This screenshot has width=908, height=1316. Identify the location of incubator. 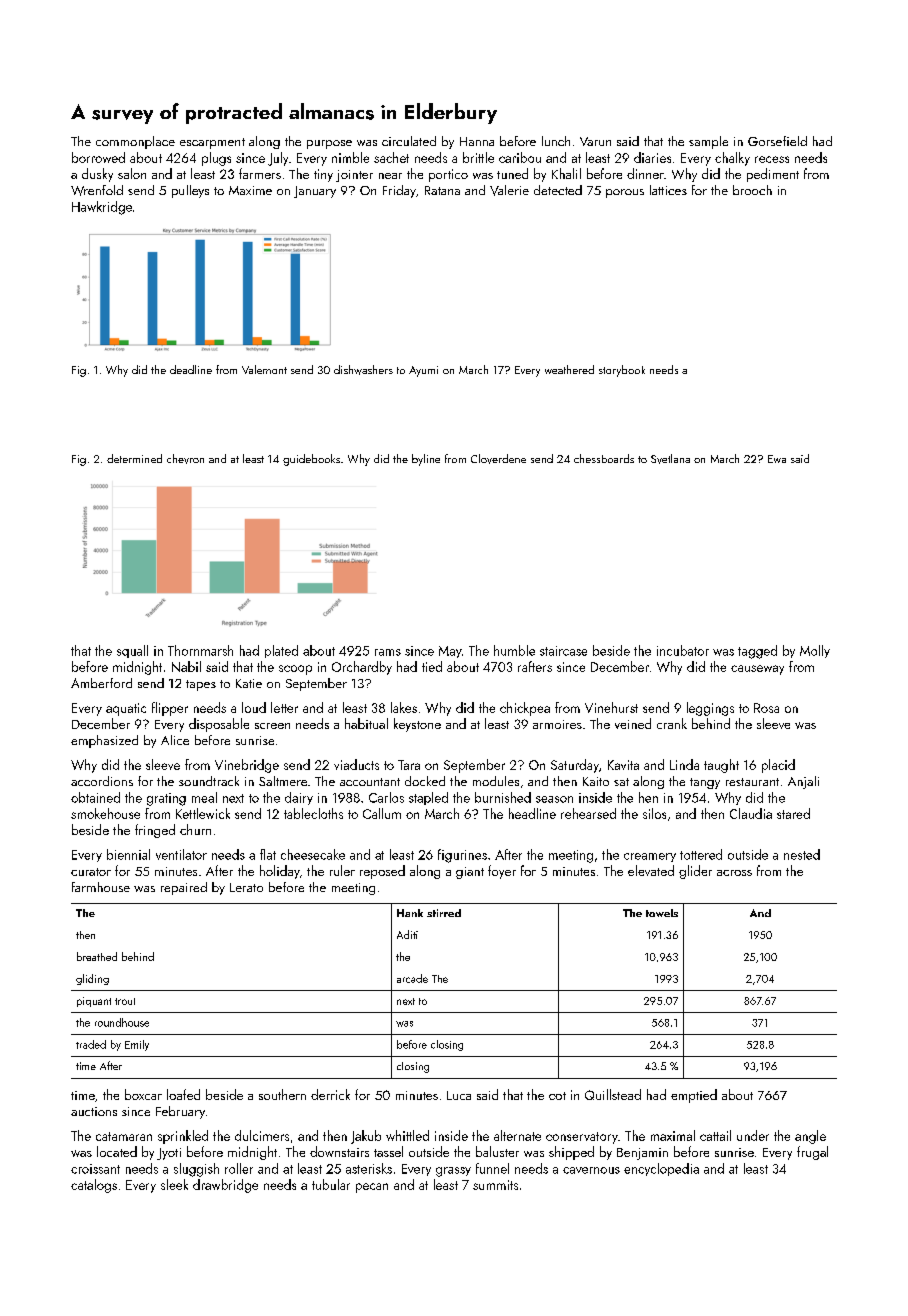
(683, 650).
